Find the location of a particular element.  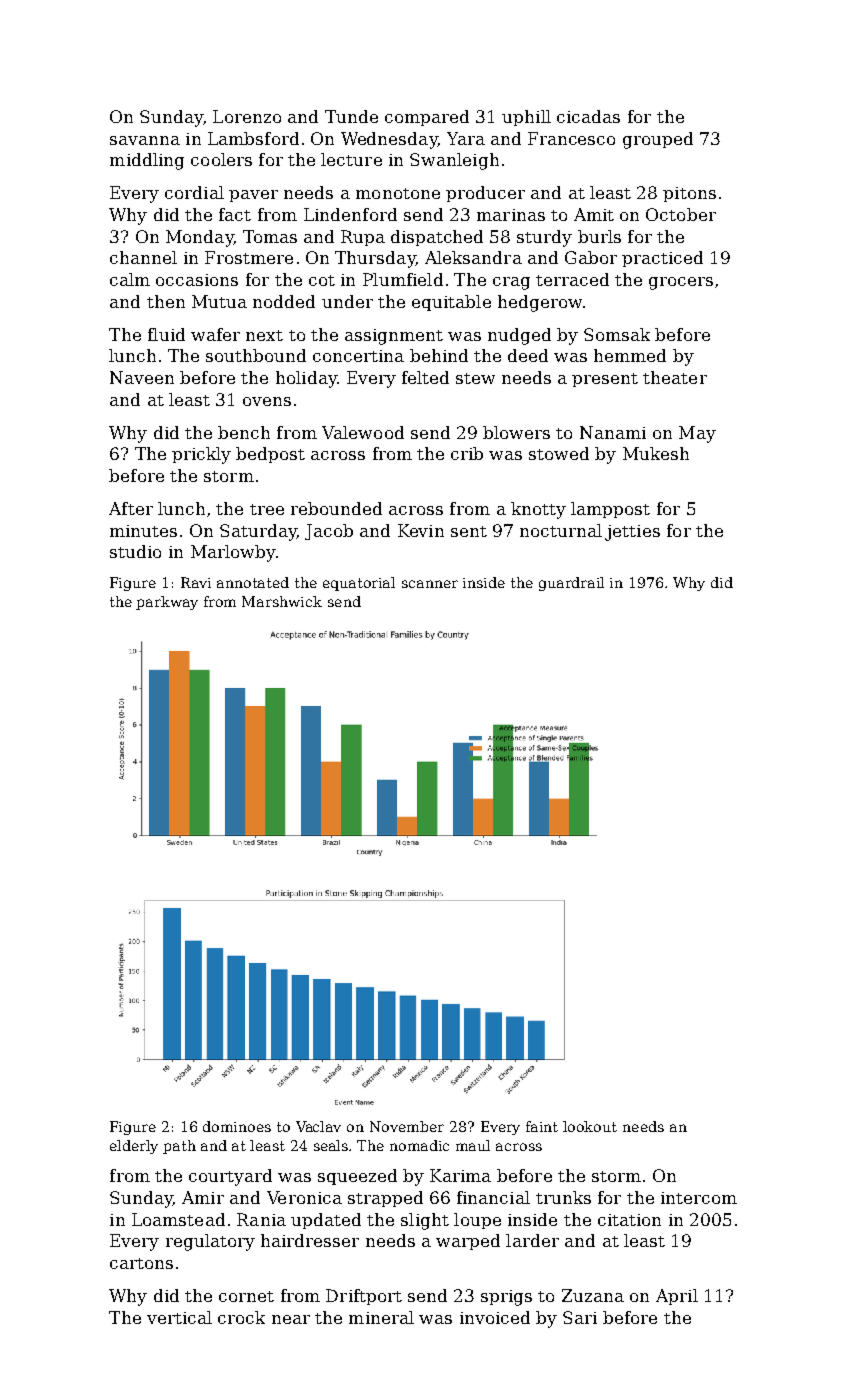

calm is located at coordinates (130, 279).
